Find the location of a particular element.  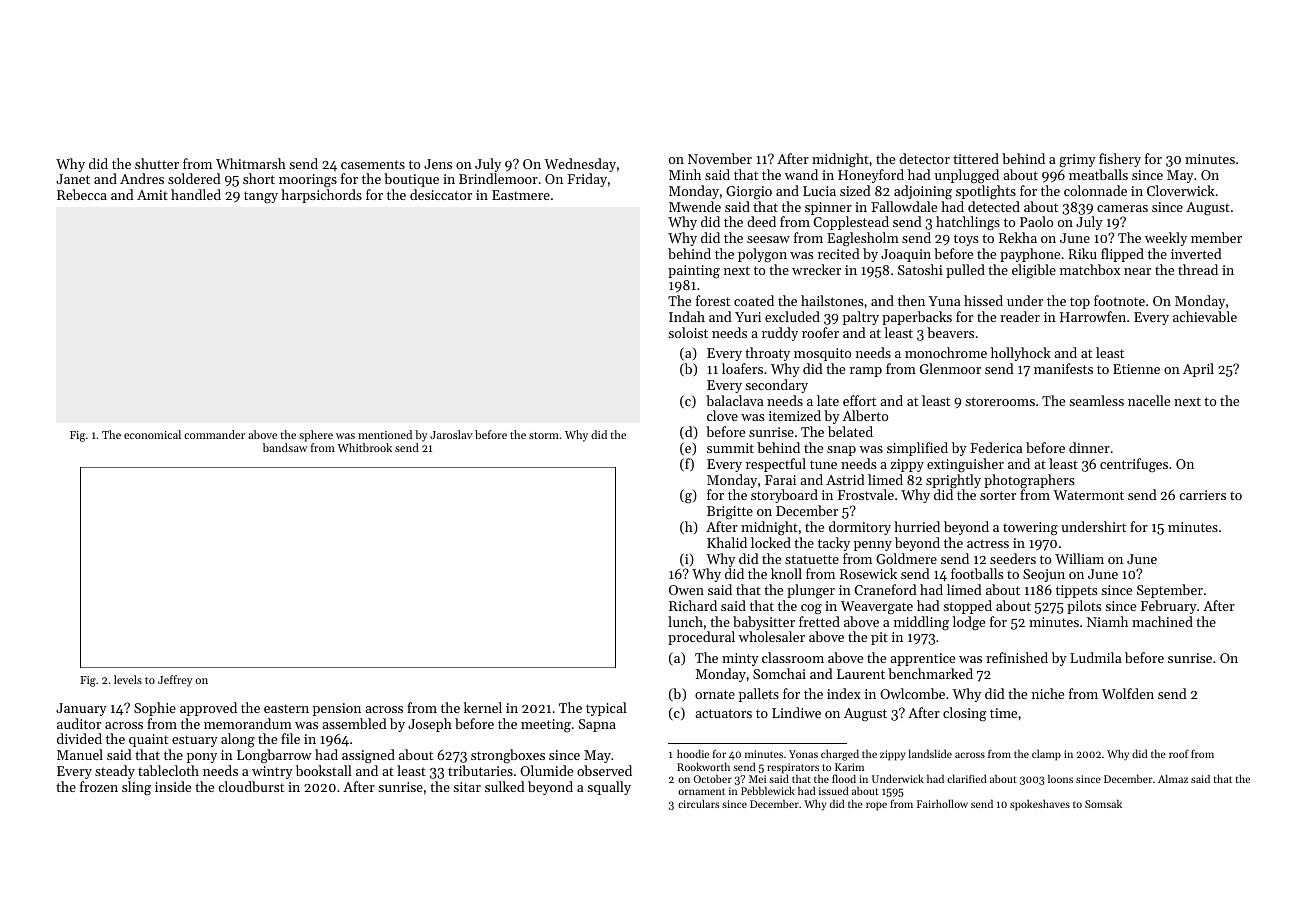

clamp is located at coordinates (1046, 755).
